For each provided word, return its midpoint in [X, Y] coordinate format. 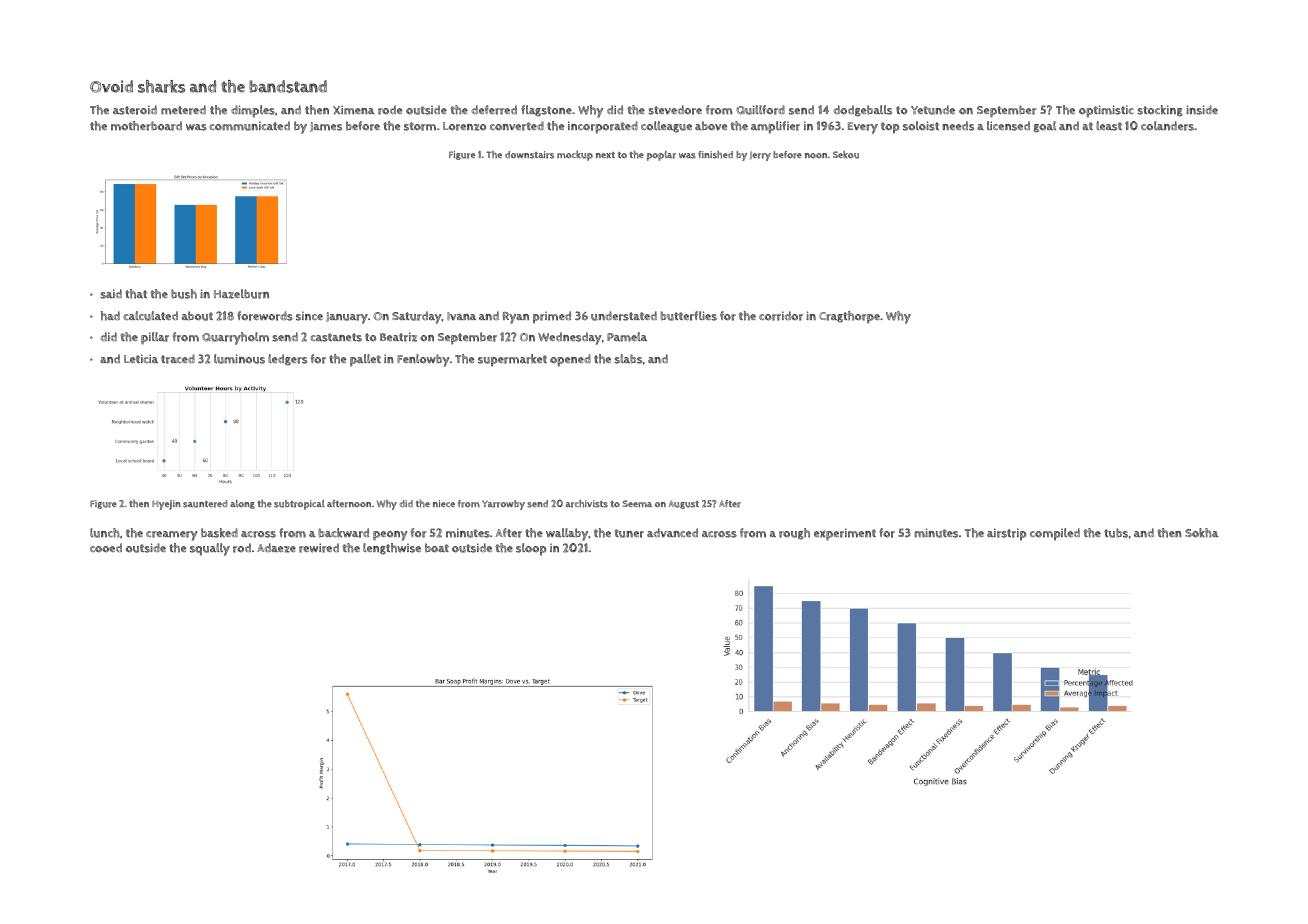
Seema [637, 503]
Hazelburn [241, 294]
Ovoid [111, 86]
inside [1202, 110]
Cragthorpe [849, 317]
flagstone [546, 111]
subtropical [299, 505]
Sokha [1202, 533]
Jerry [760, 156]
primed [552, 317]
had [110, 316]
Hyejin [166, 505]
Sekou [846, 155]
